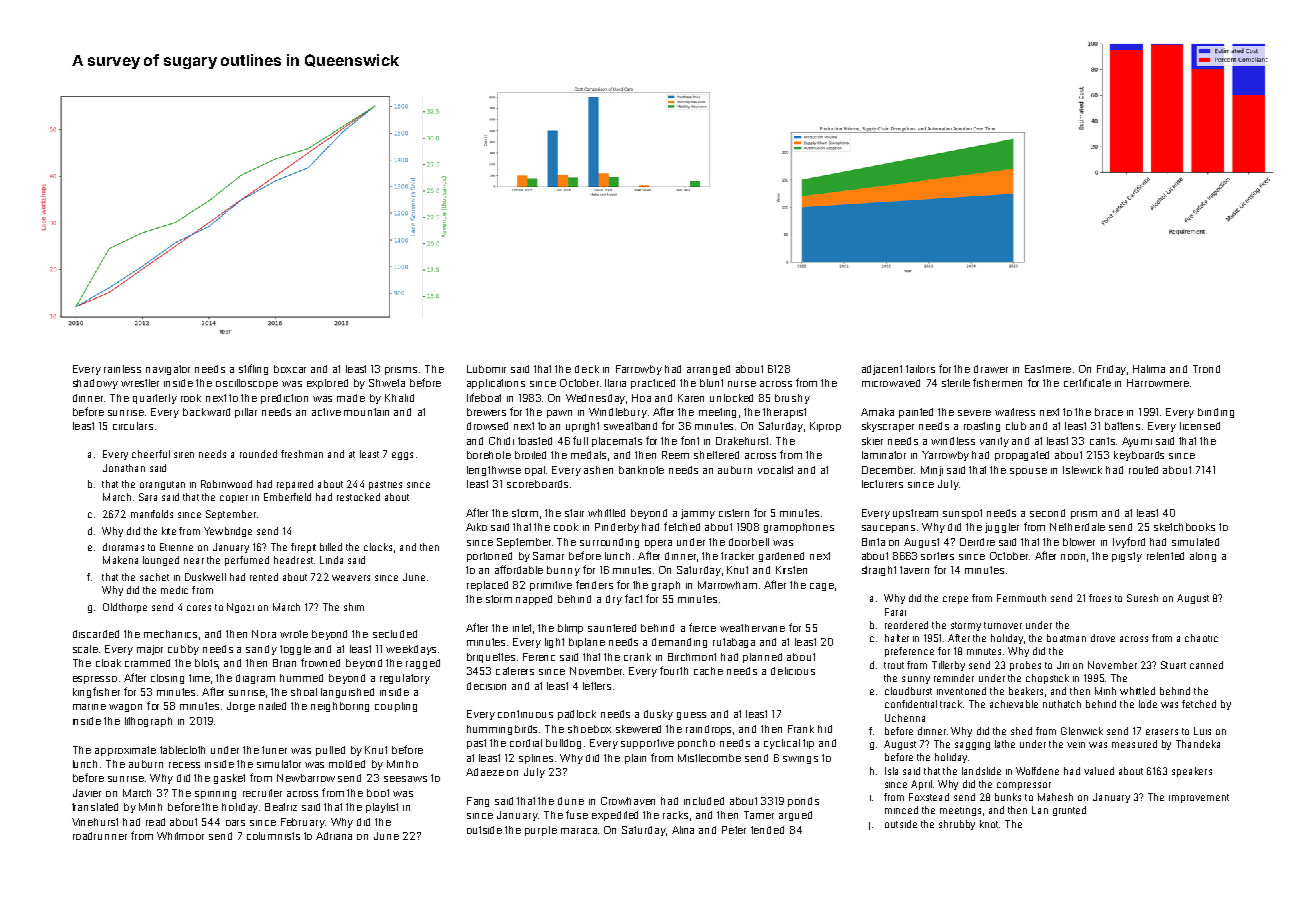 This screenshot has height=924, width=1308. What do you see at coordinates (1139, 456) in the screenshot?
I see `keyboards` at bounding box center [1139, 456].
